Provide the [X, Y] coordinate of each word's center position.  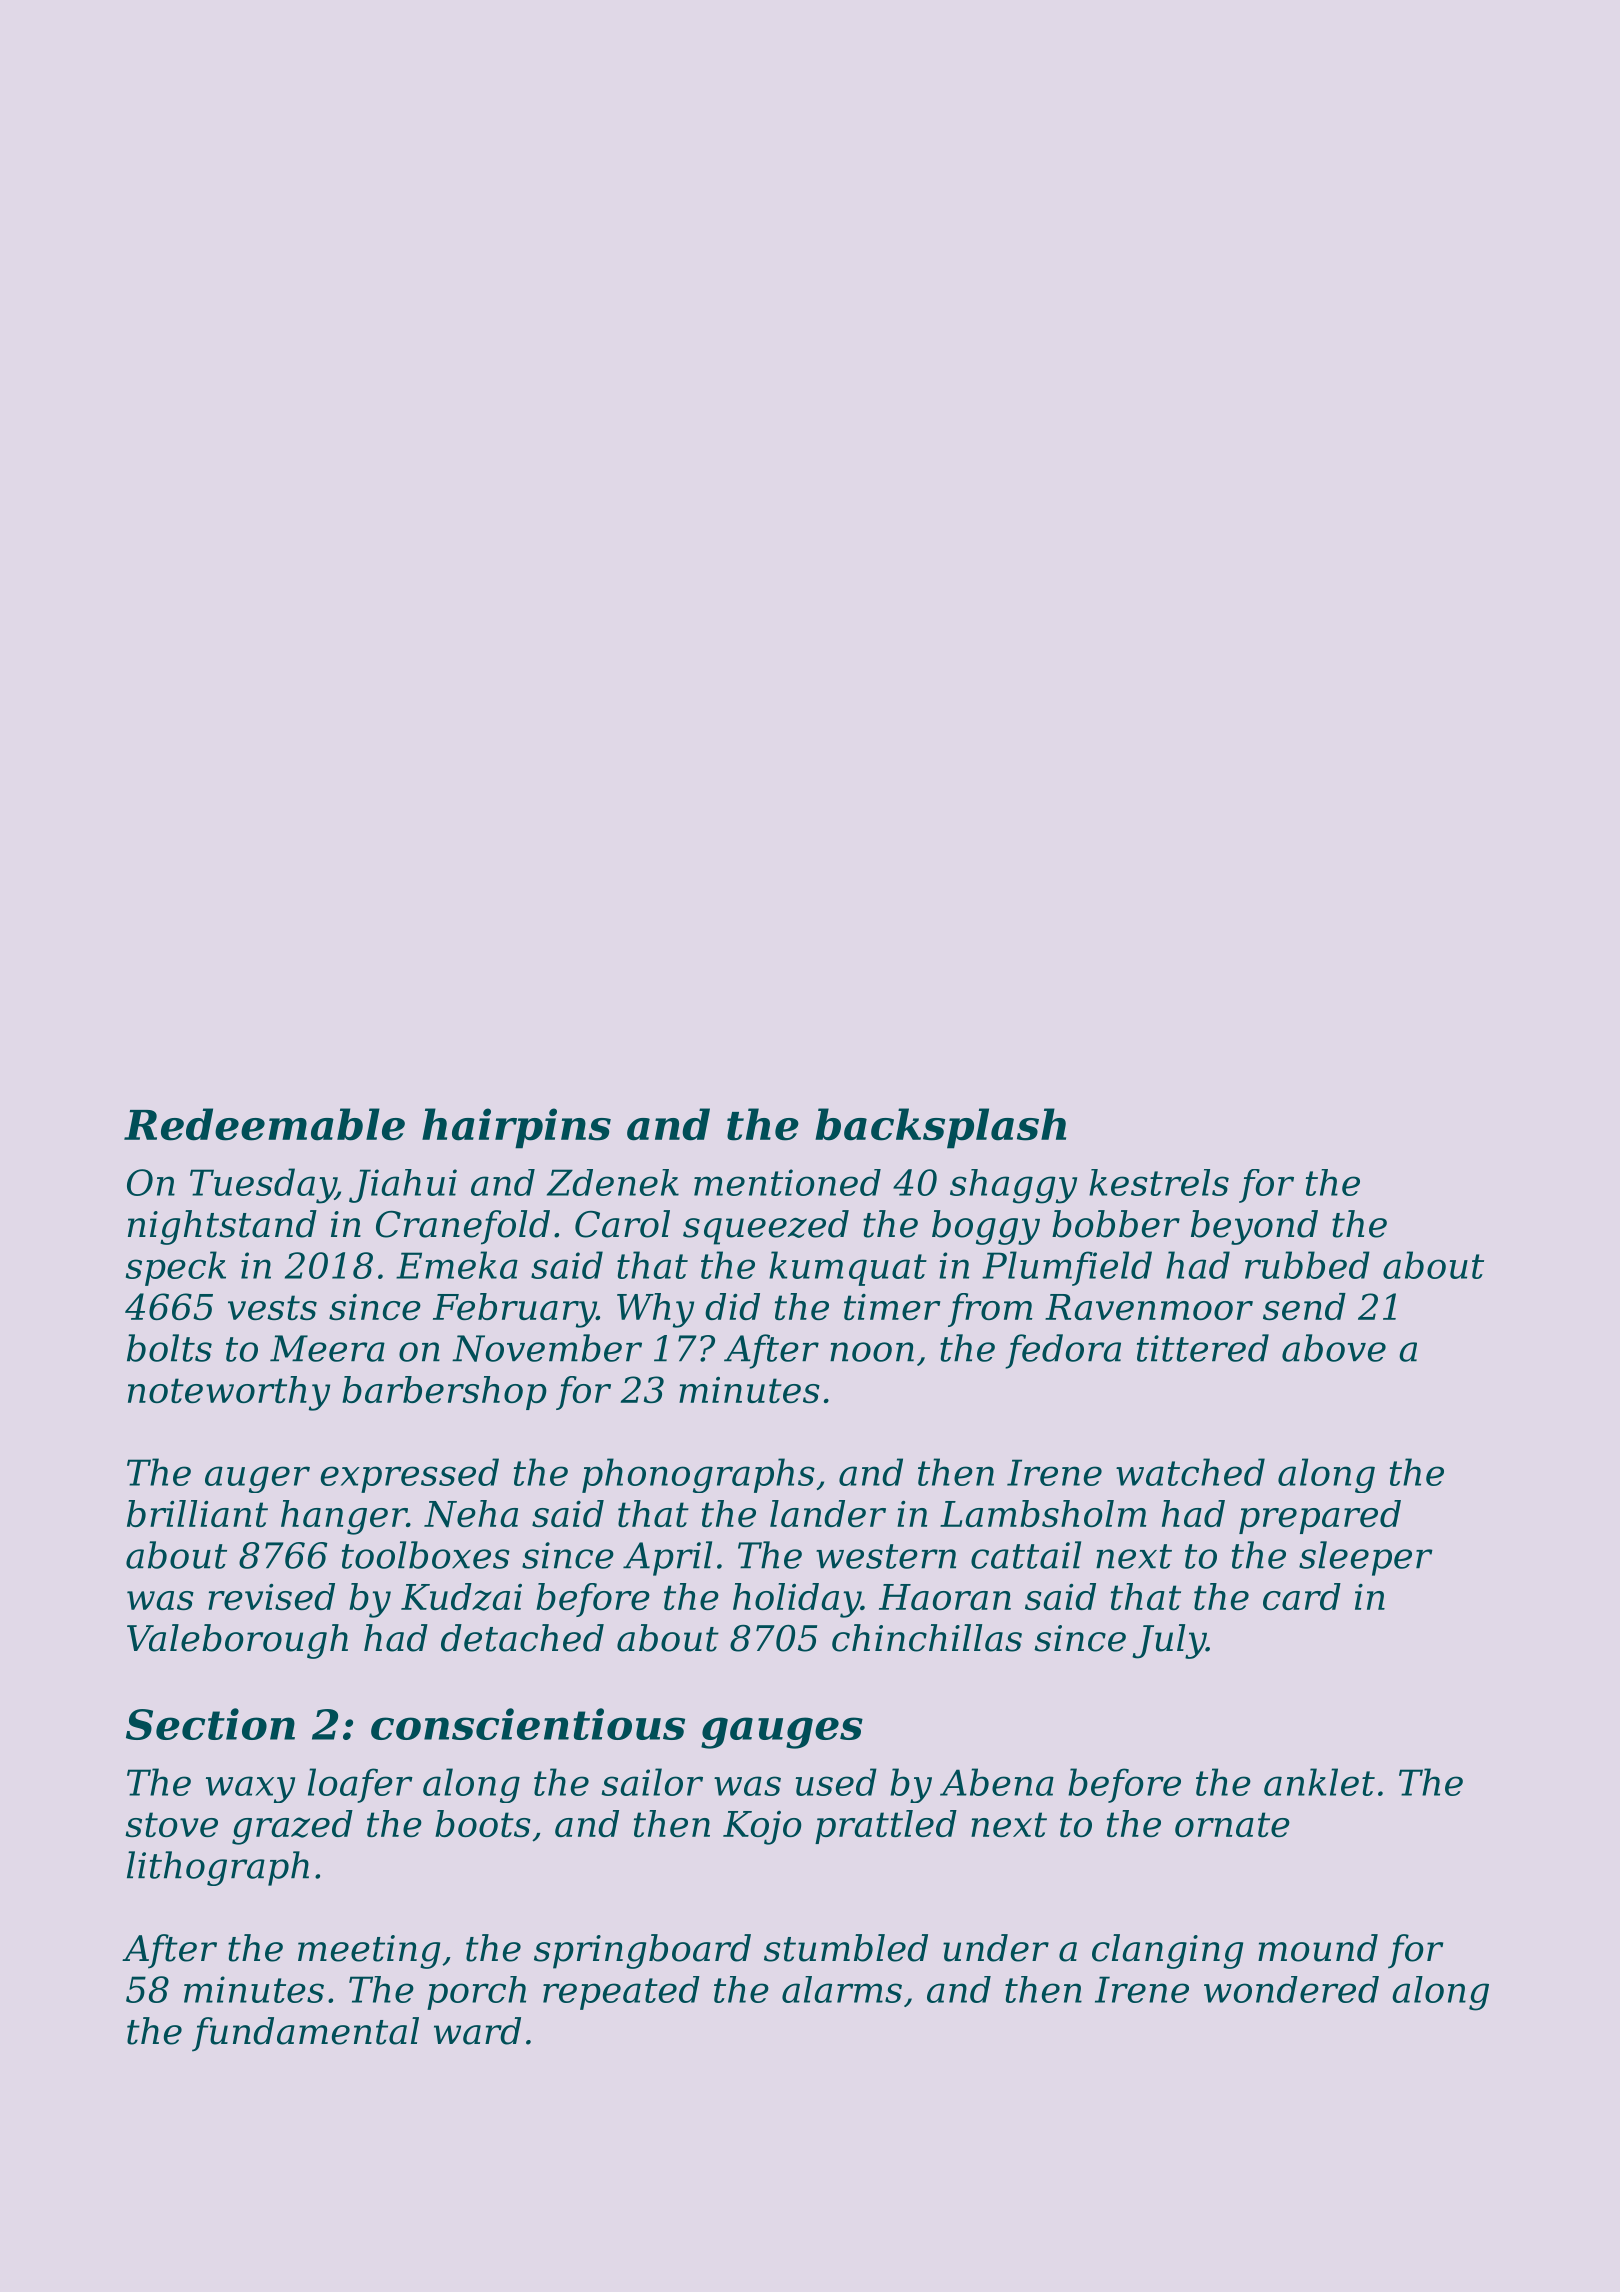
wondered [1291, 1989]
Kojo [762, 1828]
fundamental [305, 2034]
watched [1190, 1472]
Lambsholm [1043, 1513]
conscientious [528, 1724]
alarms [842, 1989]
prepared [1320, 1517]
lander [828, 1513]
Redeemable [264, 1124]
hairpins [516, 1128]
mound [1318, 1948]
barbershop [444, 1393]
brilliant [197, 1513]
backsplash [940, 1128]
